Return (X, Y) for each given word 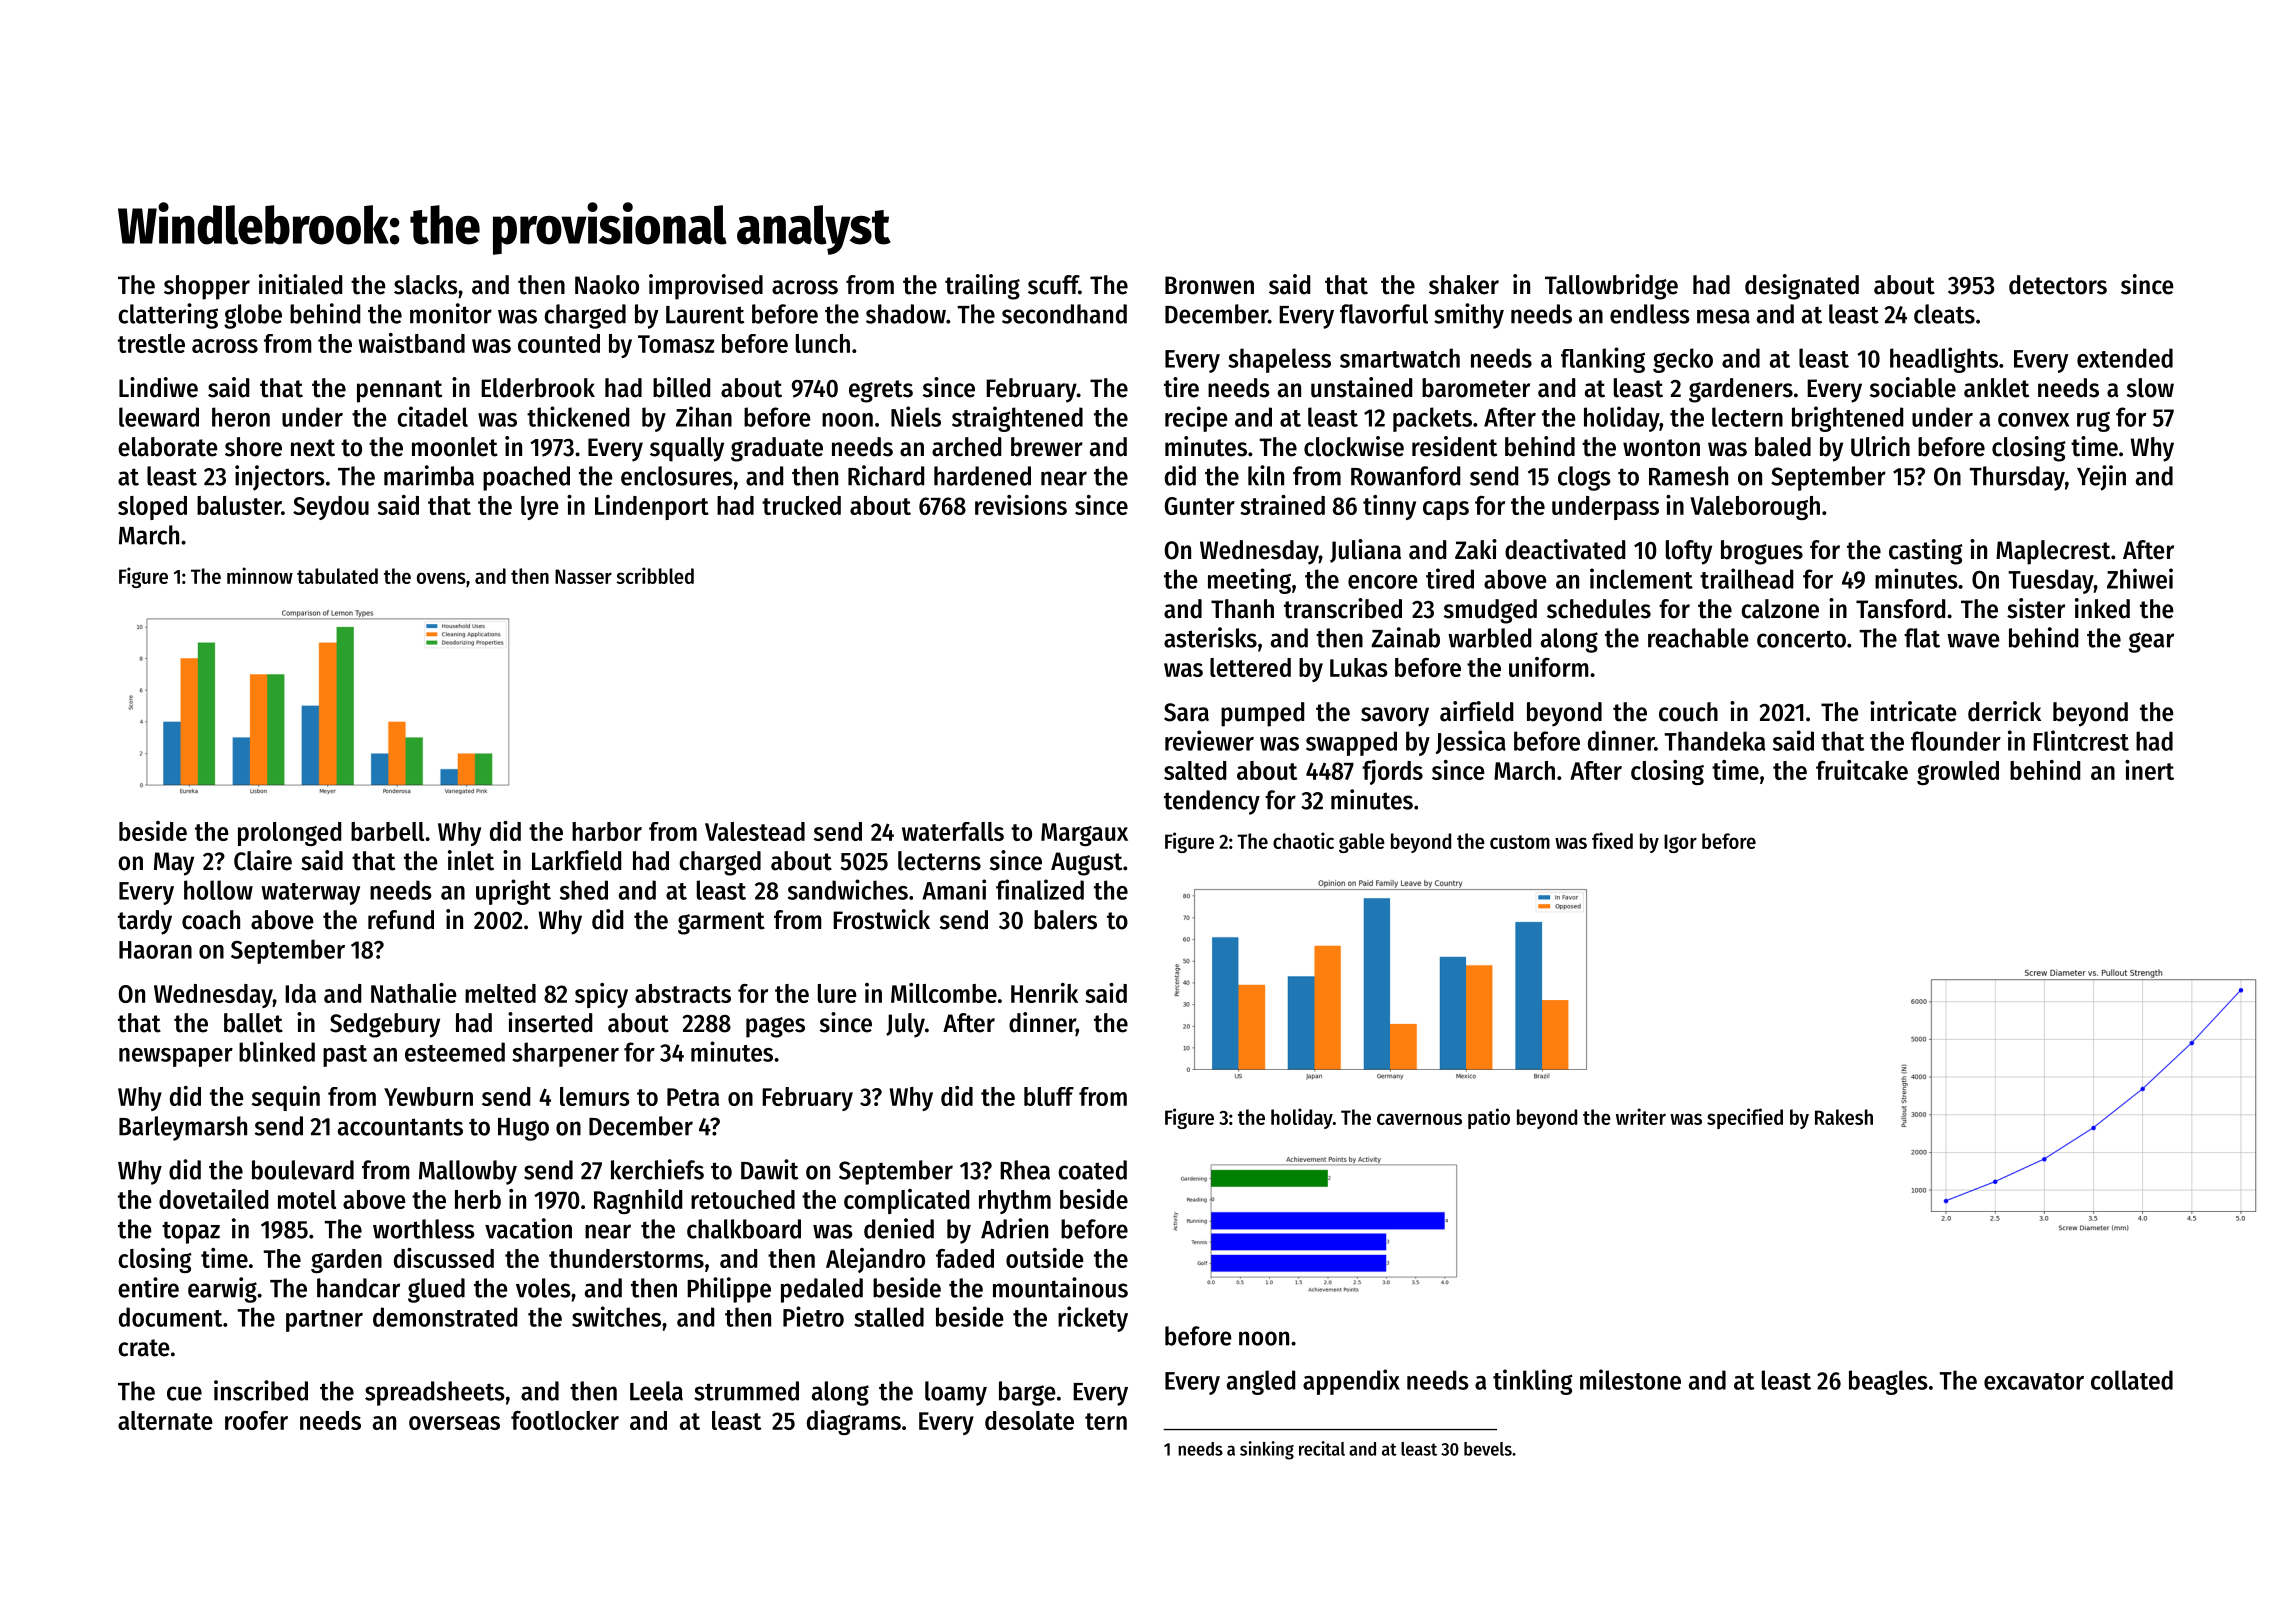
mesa (1723, 316)
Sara (1186, 712)
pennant (399, 391)
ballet (253, 1023)
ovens (441, 578)
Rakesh (1844, 1117)
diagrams (854, 1422)
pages (775, 1027)
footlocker (565, 1420)
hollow (218, 890)
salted (1195, 770)
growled (1958, 773)
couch (1688, 712)
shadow (906, 314)
